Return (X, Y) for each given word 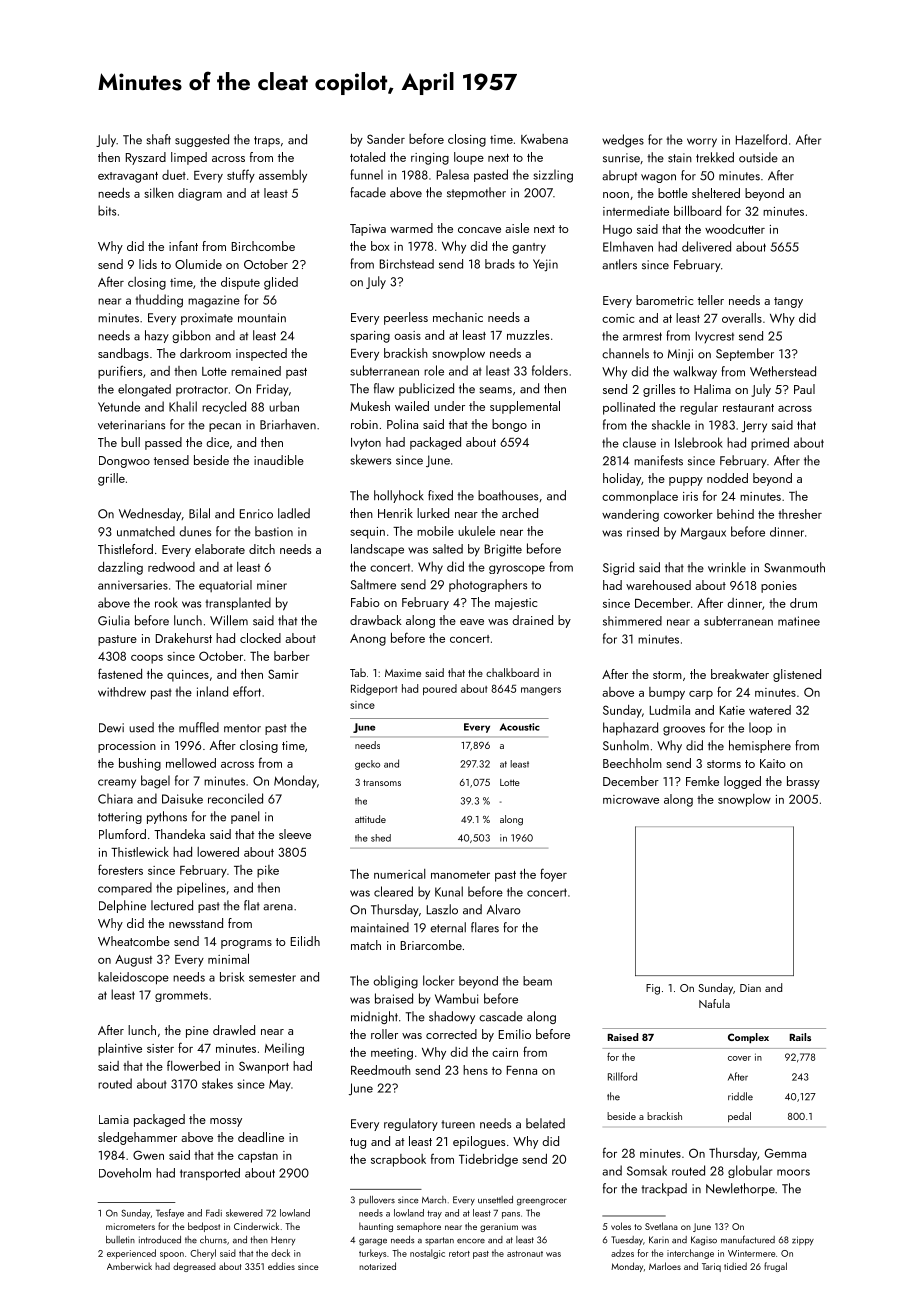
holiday (622, 479)
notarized (377, 1266)
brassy (803, 782)
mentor (242, 728)
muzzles (528, 335)
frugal (775, 1267)
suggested (202, 140)
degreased (194, 1267)
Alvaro (504, 909)
